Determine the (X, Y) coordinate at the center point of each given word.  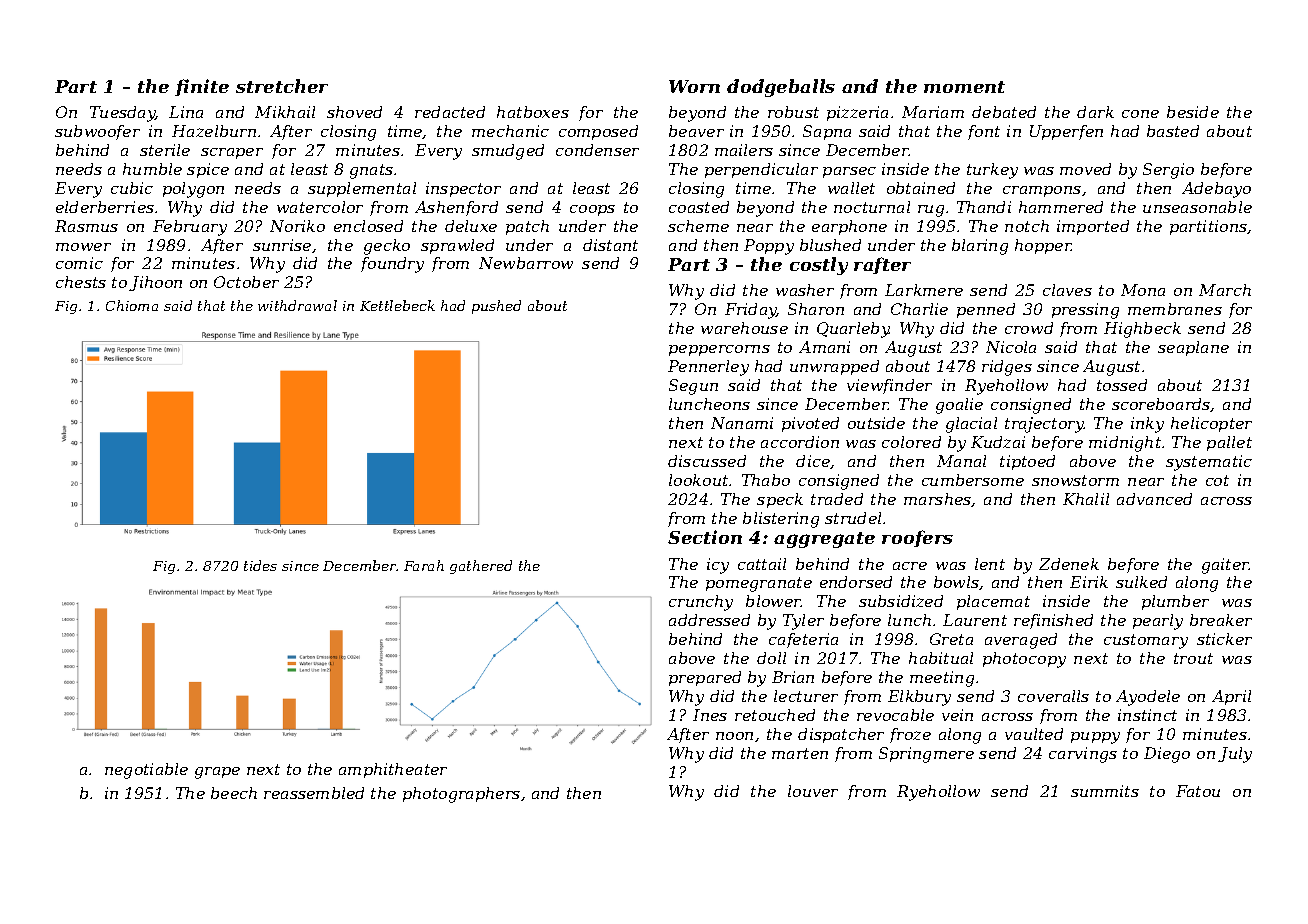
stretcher (282, 86)
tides (260, 565)
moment (964, 87)
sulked (1141, 582)
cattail (762, 564)
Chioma (132, 305)
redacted (450, 112)
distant (610, 245)
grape (217, 773)
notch (1027, 226)
